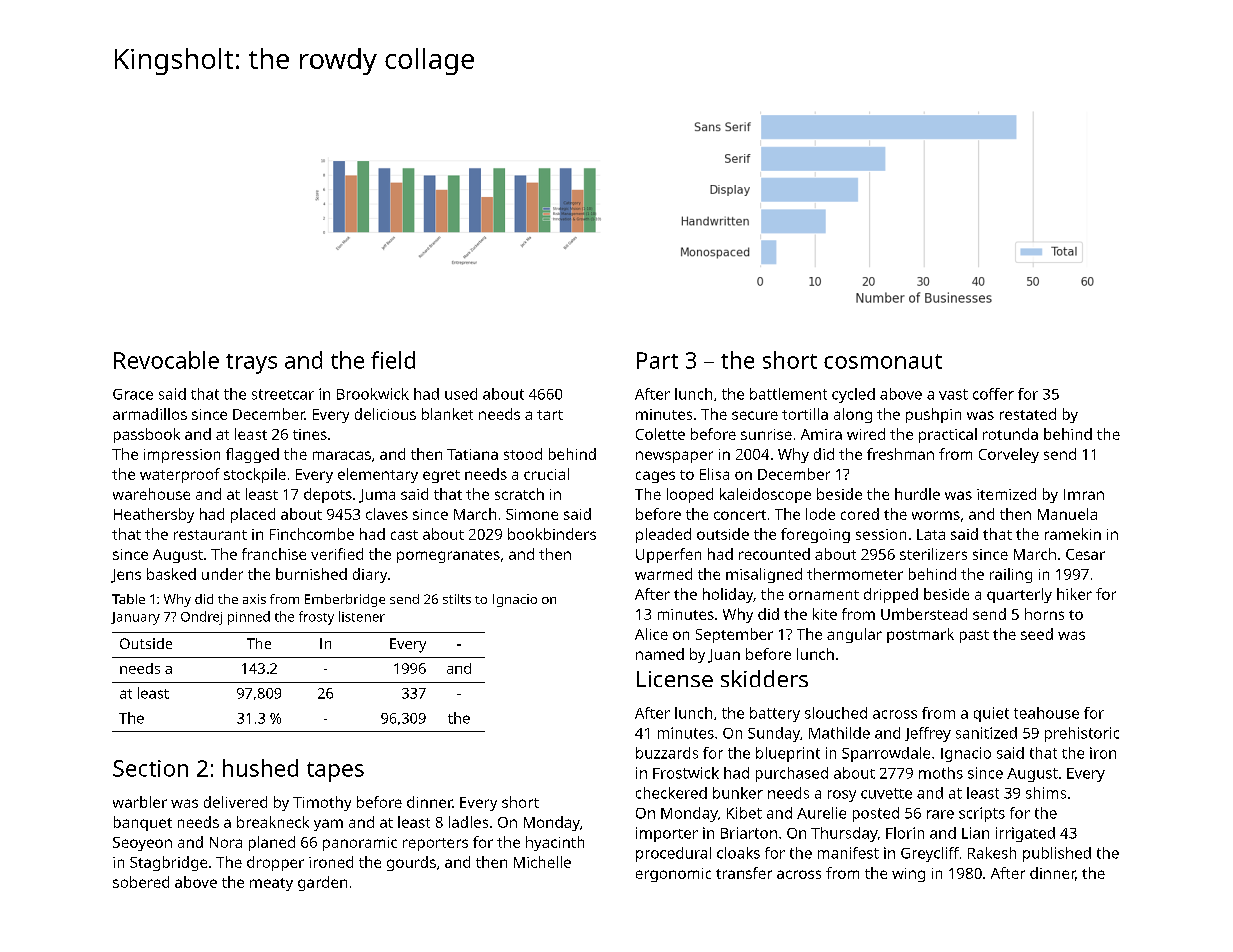  Describe the element at coordinates (154, 515) in the screenshot. I see `Heathersby` at that location.
